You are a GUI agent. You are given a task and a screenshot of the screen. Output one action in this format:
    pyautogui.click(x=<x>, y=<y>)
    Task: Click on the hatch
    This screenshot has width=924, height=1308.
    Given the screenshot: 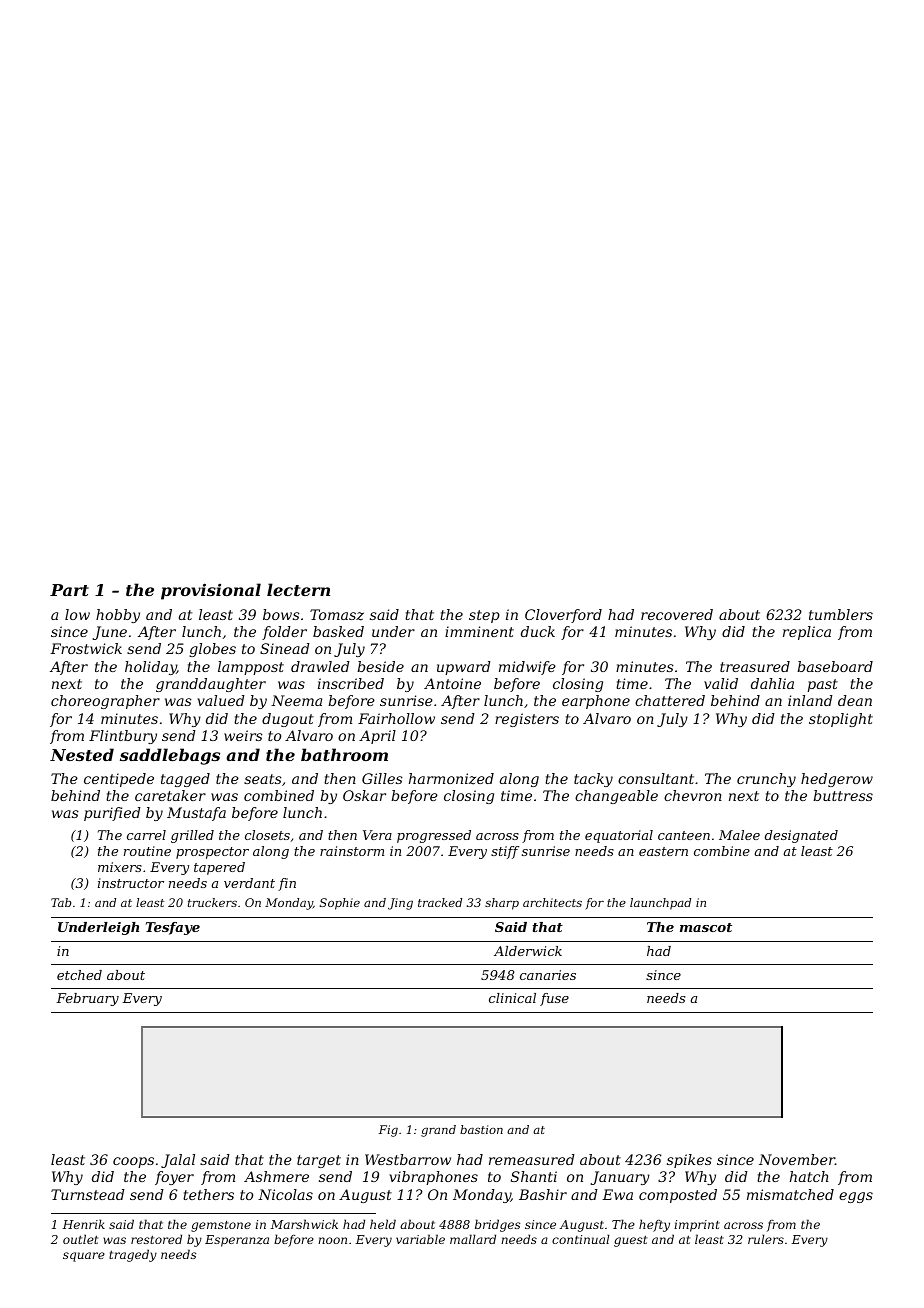 What is the action you would take?
    pyautogui.click(x=809, y=1176)
